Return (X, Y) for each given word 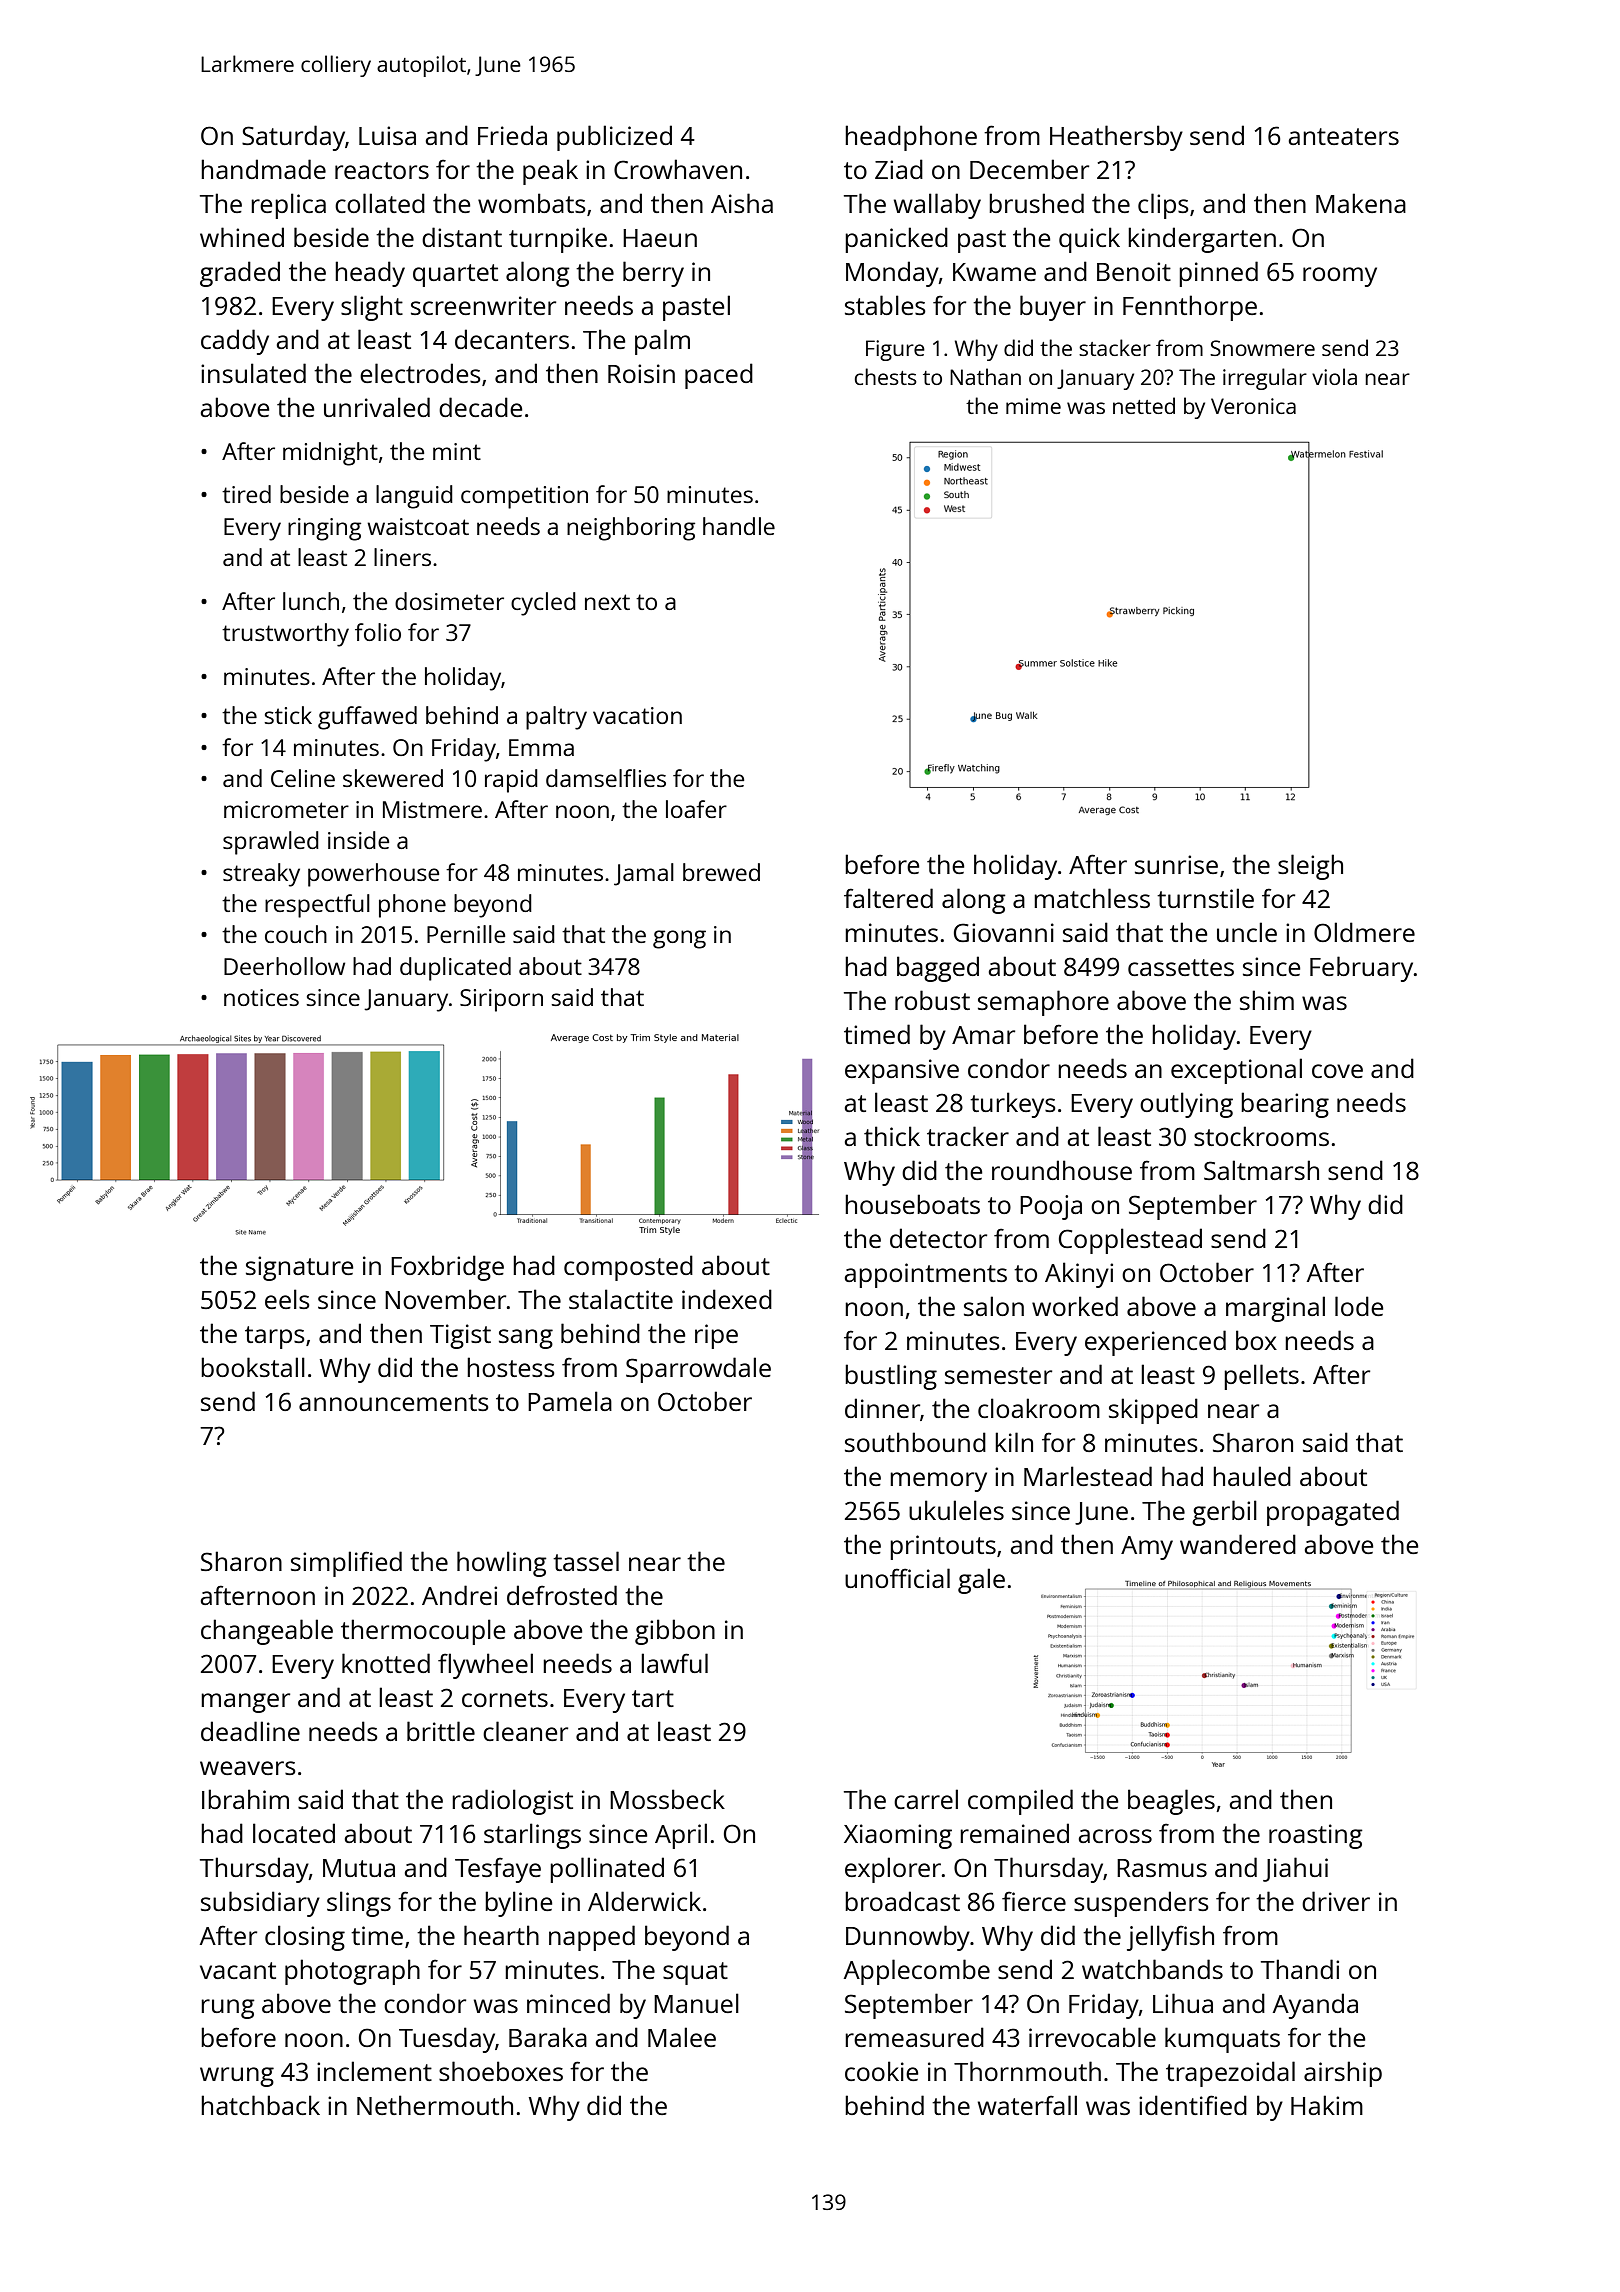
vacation (637, 715)
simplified (346, 1564)
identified (1193, 2105)
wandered (1238, 1544)
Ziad (899, 169)
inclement (374, 2071)
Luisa (387, 135)
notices (261, 997)
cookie (881, 2071)
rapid (511, 781)
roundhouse (1062, 1170)
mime (1033, 406)
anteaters (1344, 136)
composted (628, 1268)
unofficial (897, 1578)
